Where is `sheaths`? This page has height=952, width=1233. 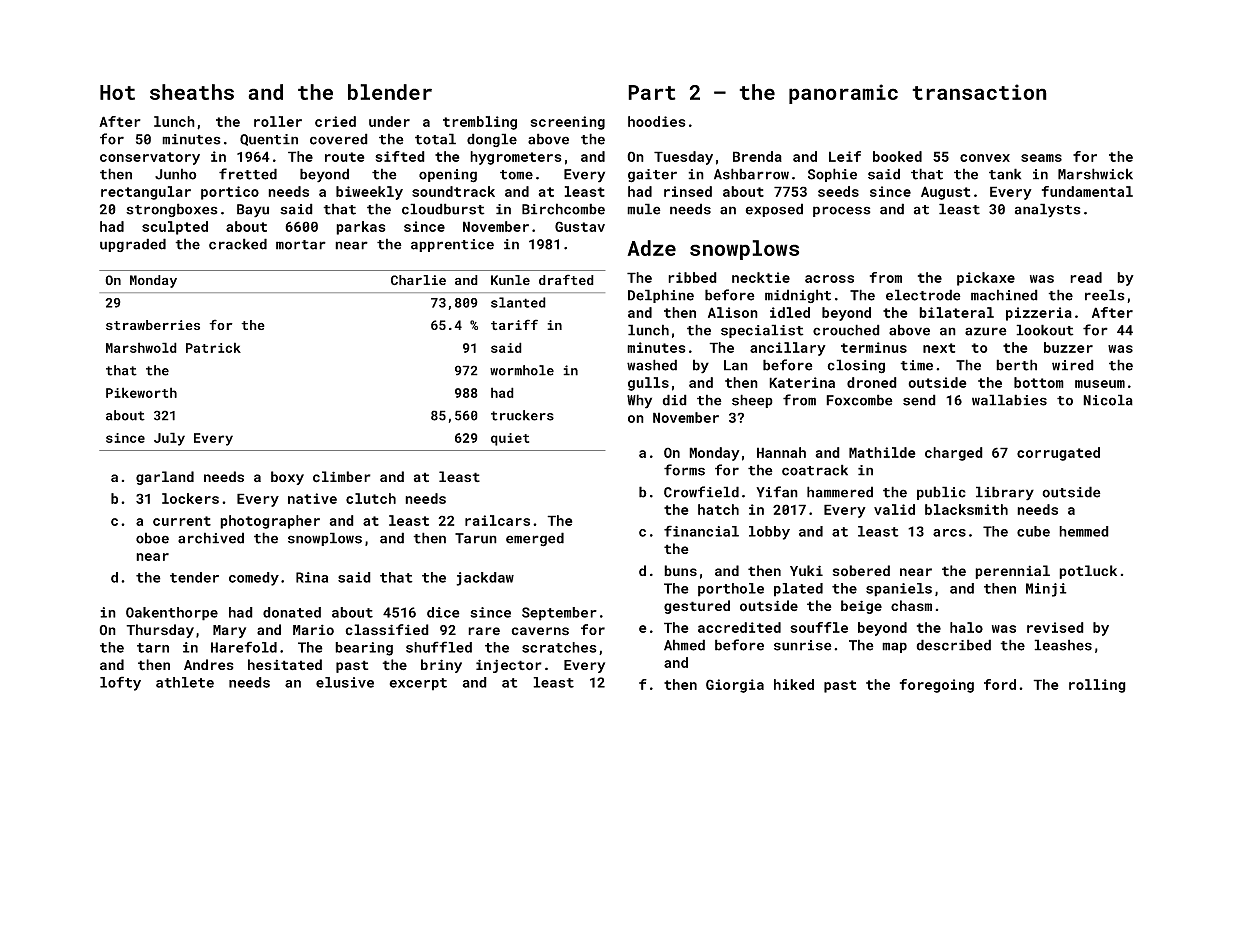 sheaths is located at coordinates (192, 92).
